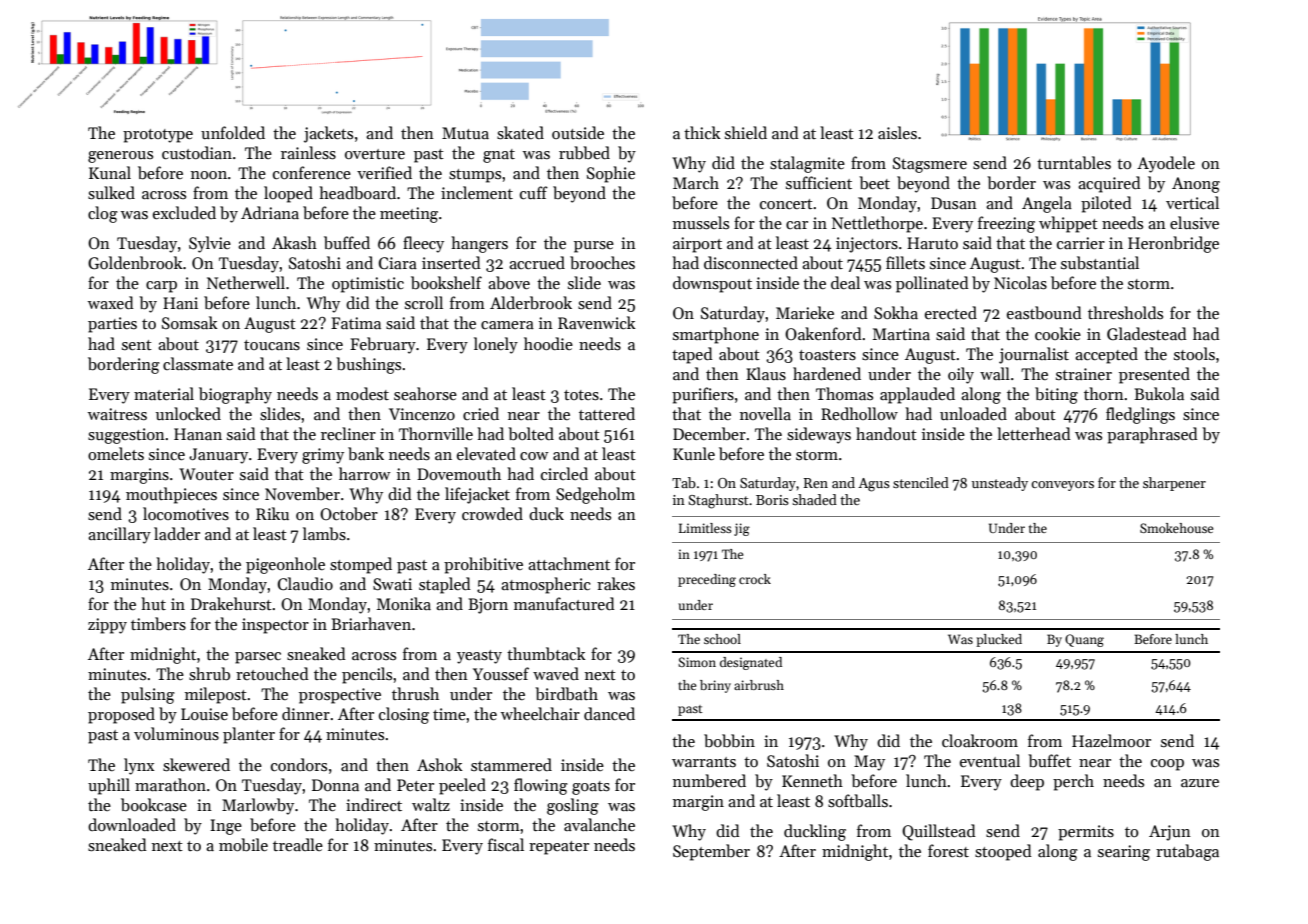 This page has height=924, width=1308. I want to click on locomotives, so click(186, 514).
